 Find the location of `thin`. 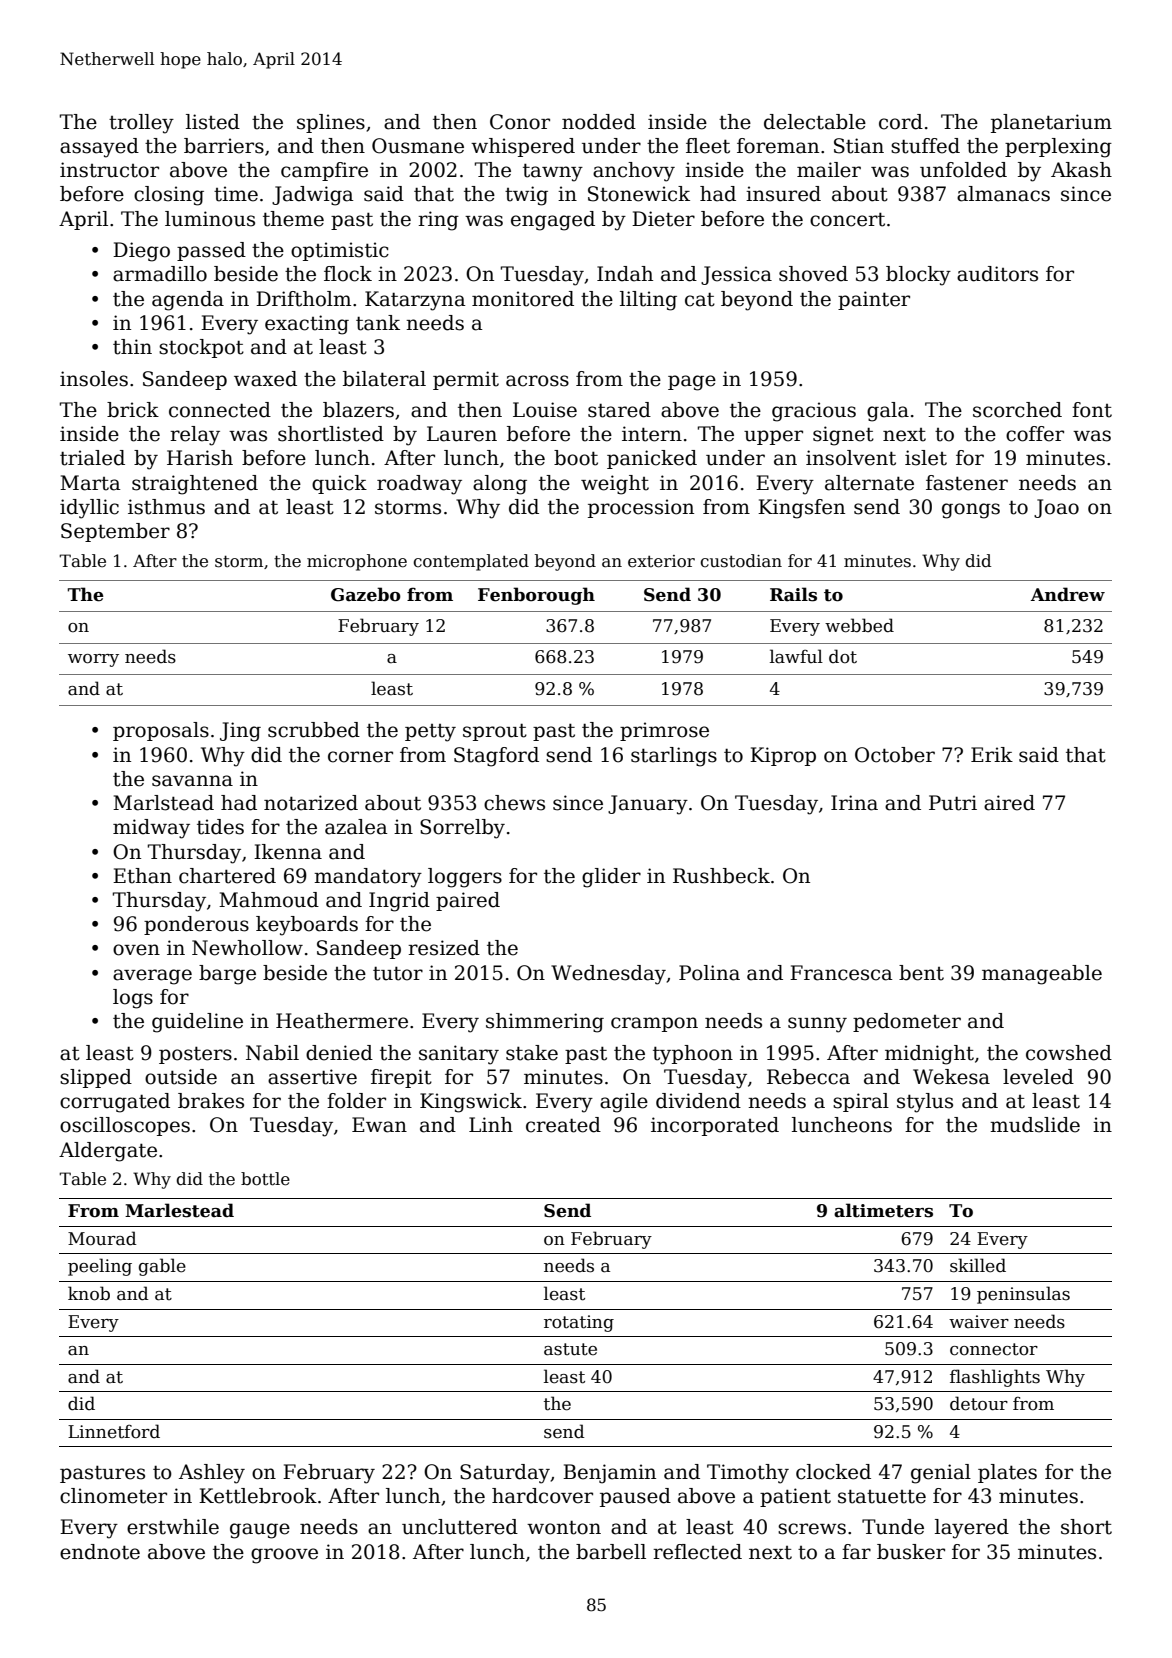

thin is located at coordinates (132, 347).
